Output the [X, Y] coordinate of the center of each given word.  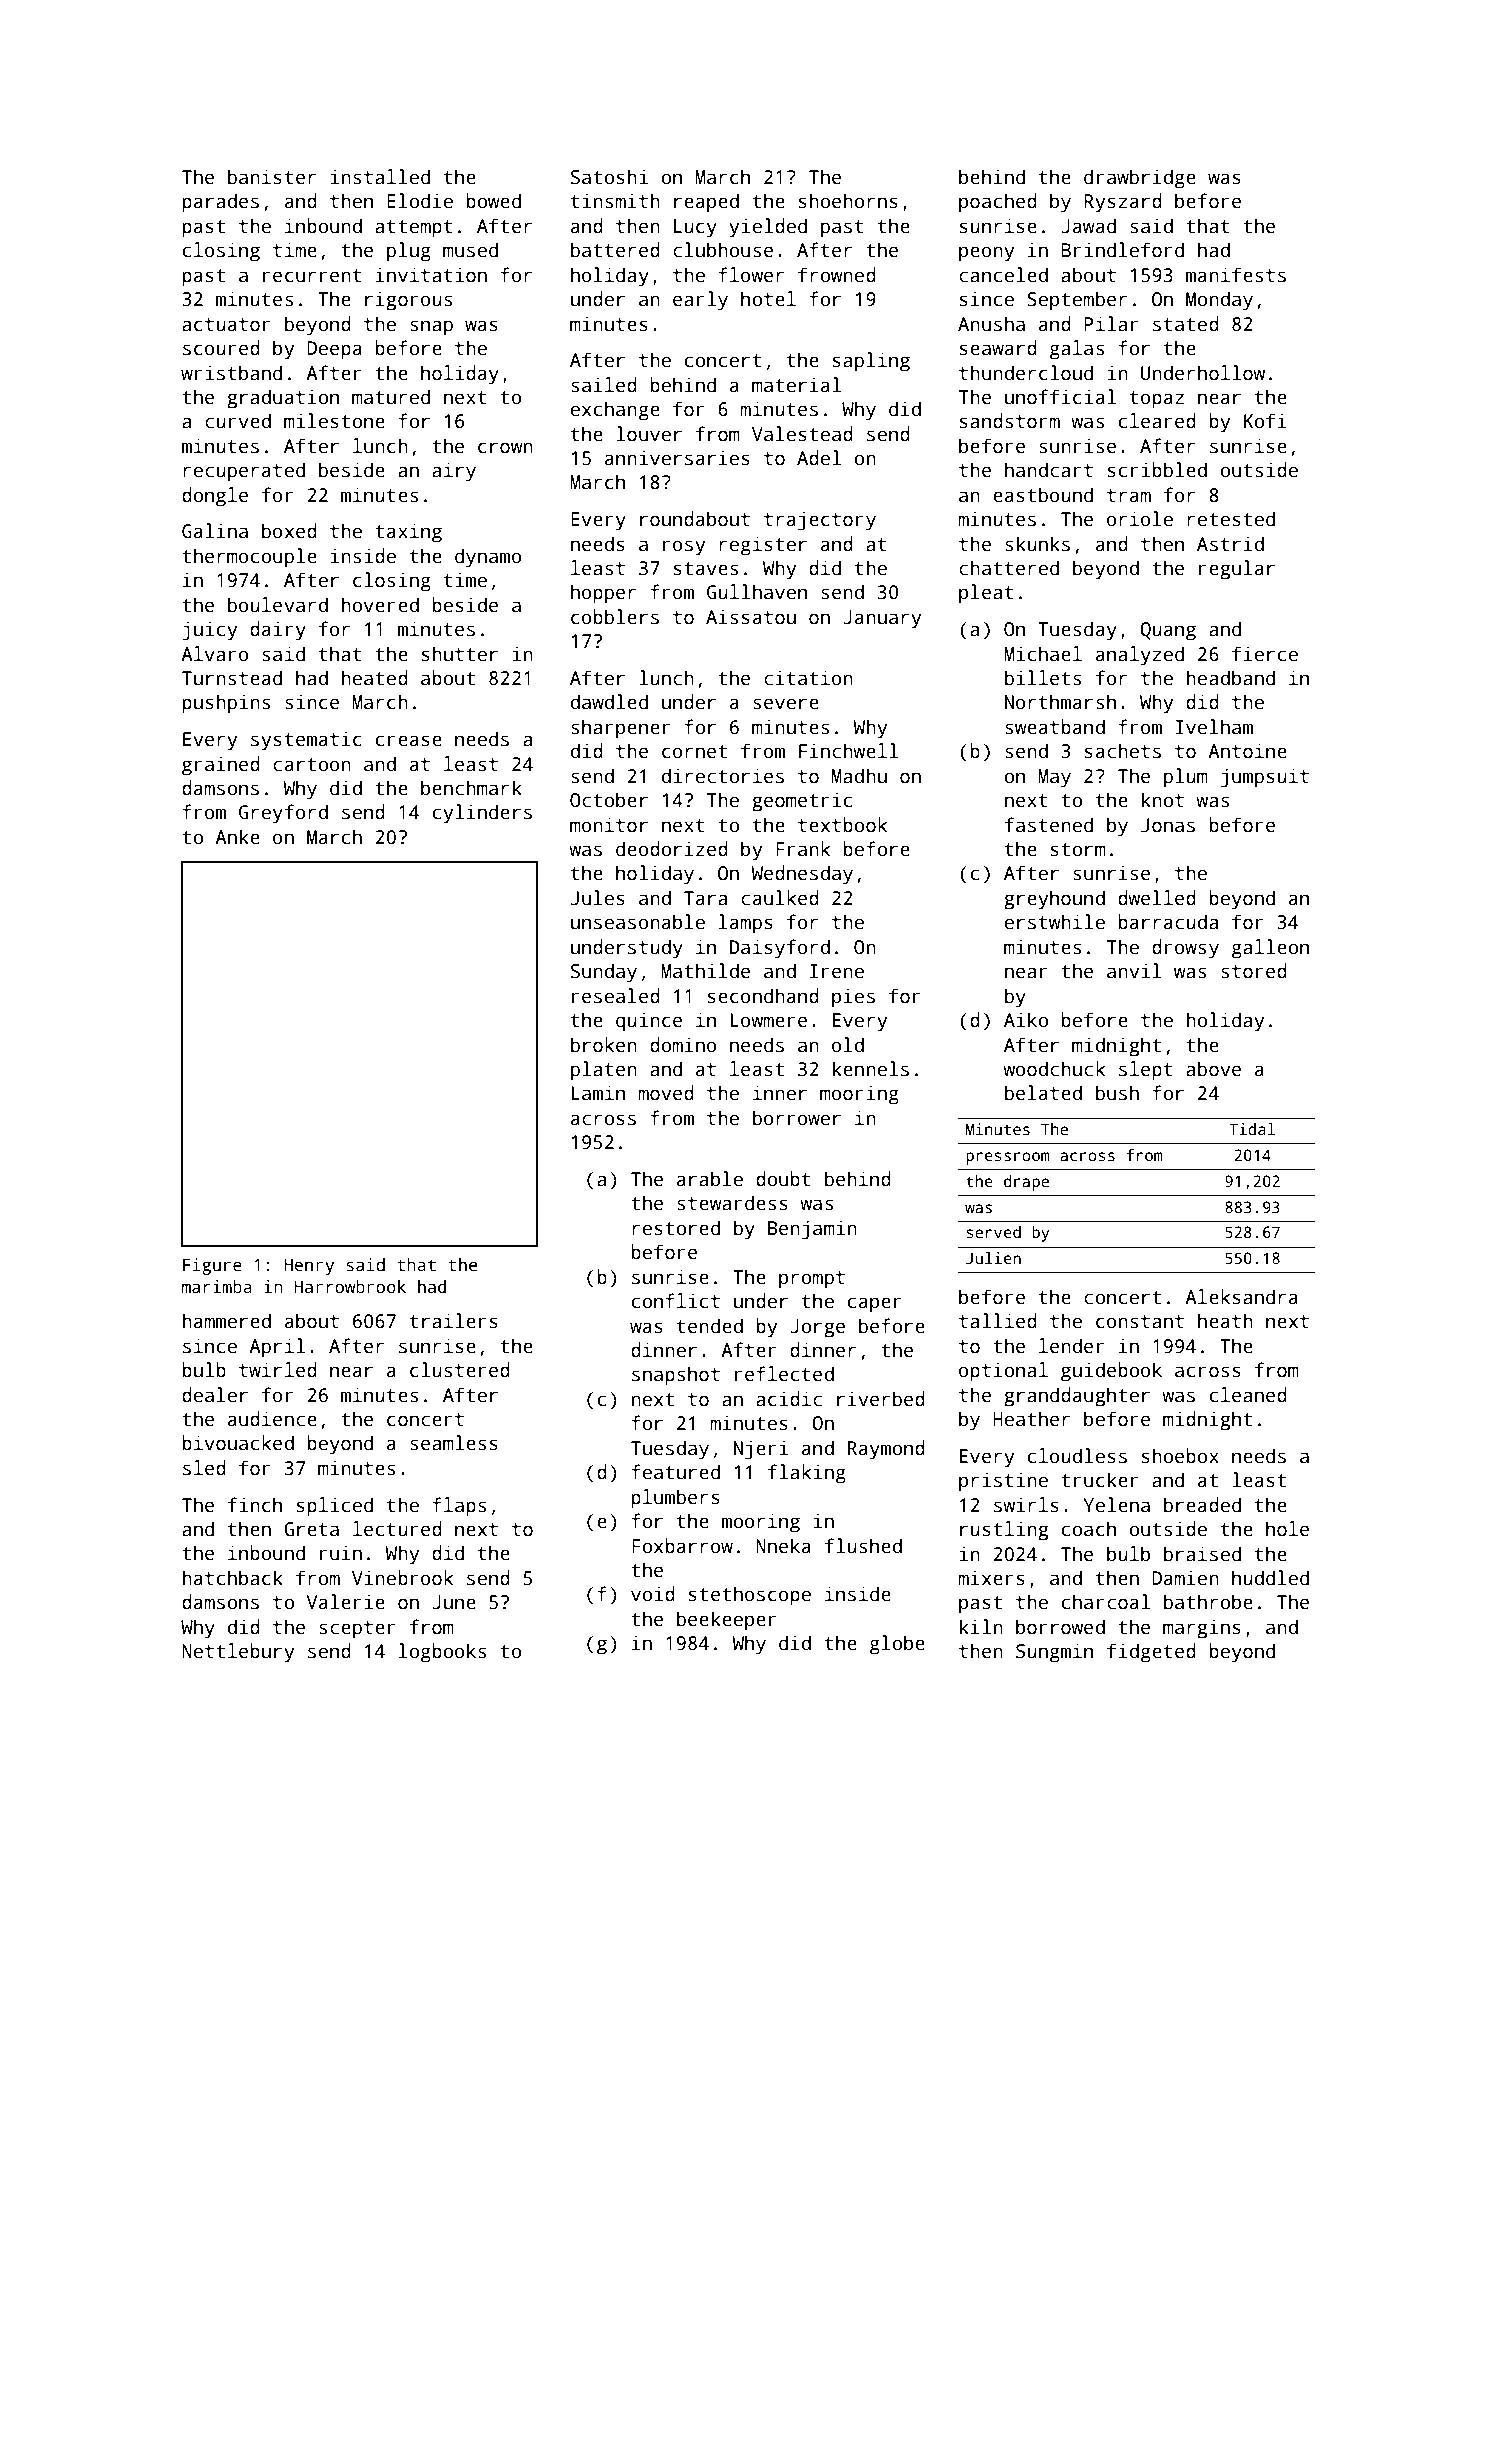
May [1054, 778]
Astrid [1230, 544]
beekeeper [727, 1621]
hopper [603, 594]
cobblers [615, 617]
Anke [237, 837]
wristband [231, 373]
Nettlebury [238, 1653]
